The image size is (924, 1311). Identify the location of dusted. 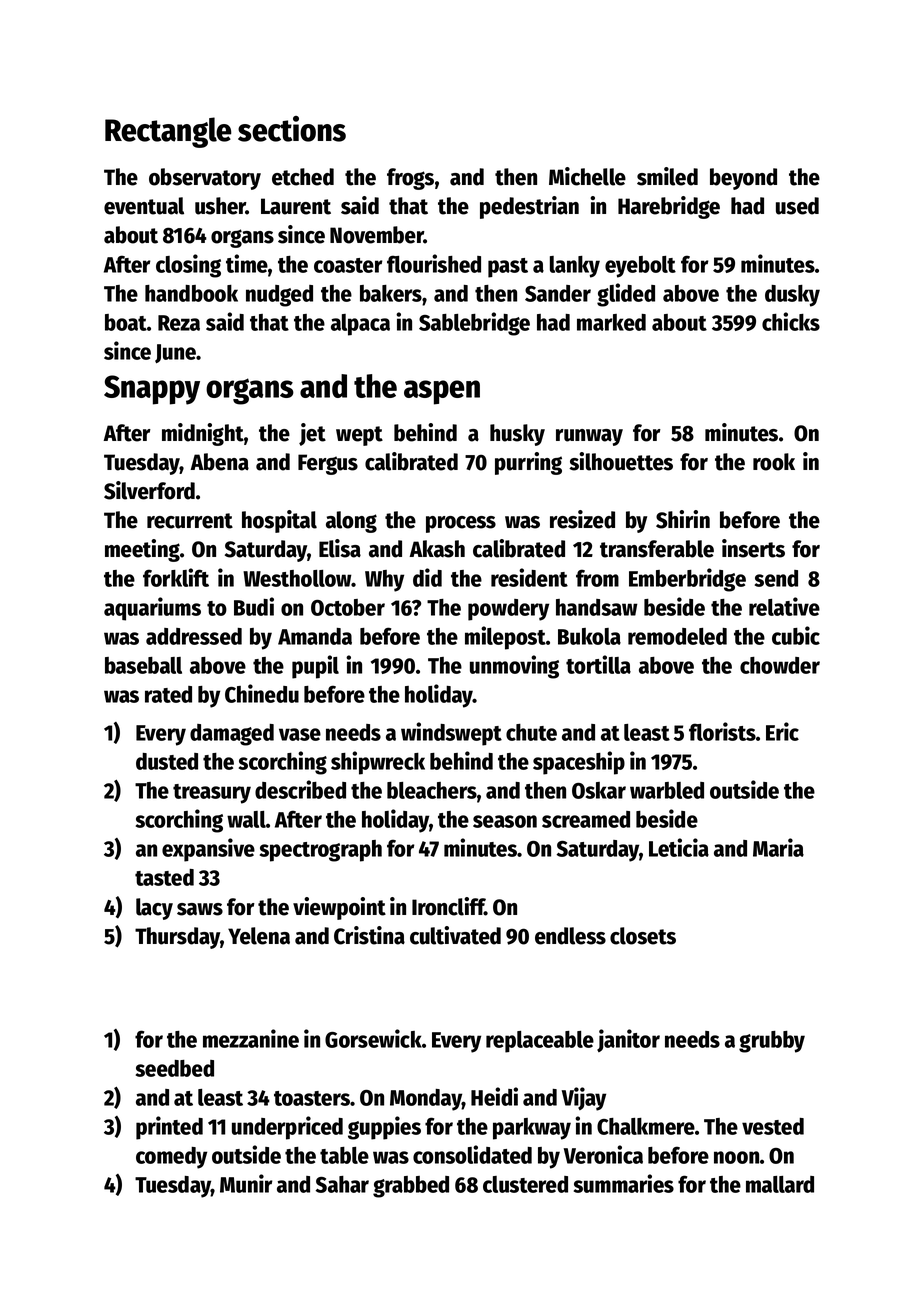
(167, 761).
